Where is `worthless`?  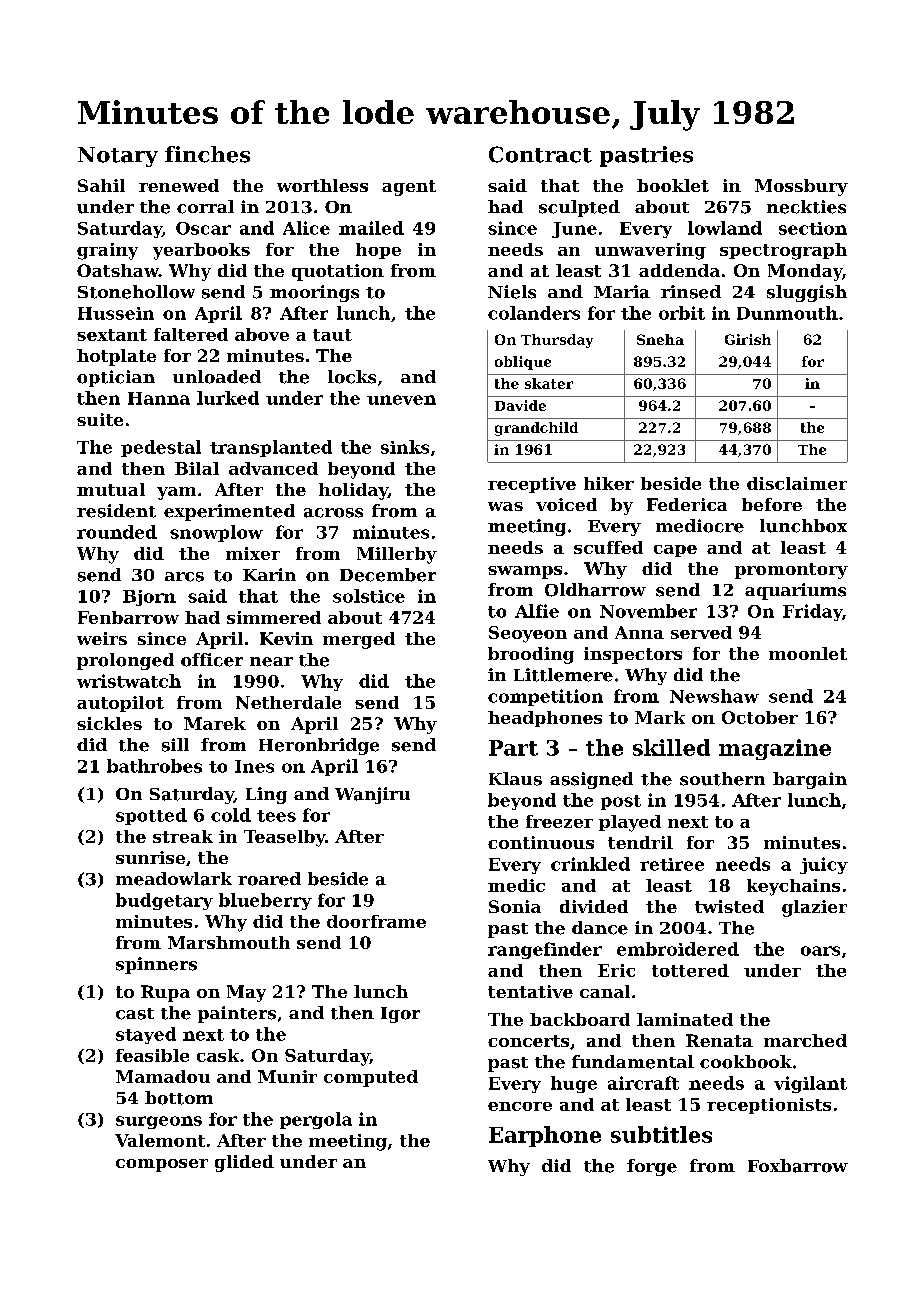 worthless is located at coordinates (322, 185).
